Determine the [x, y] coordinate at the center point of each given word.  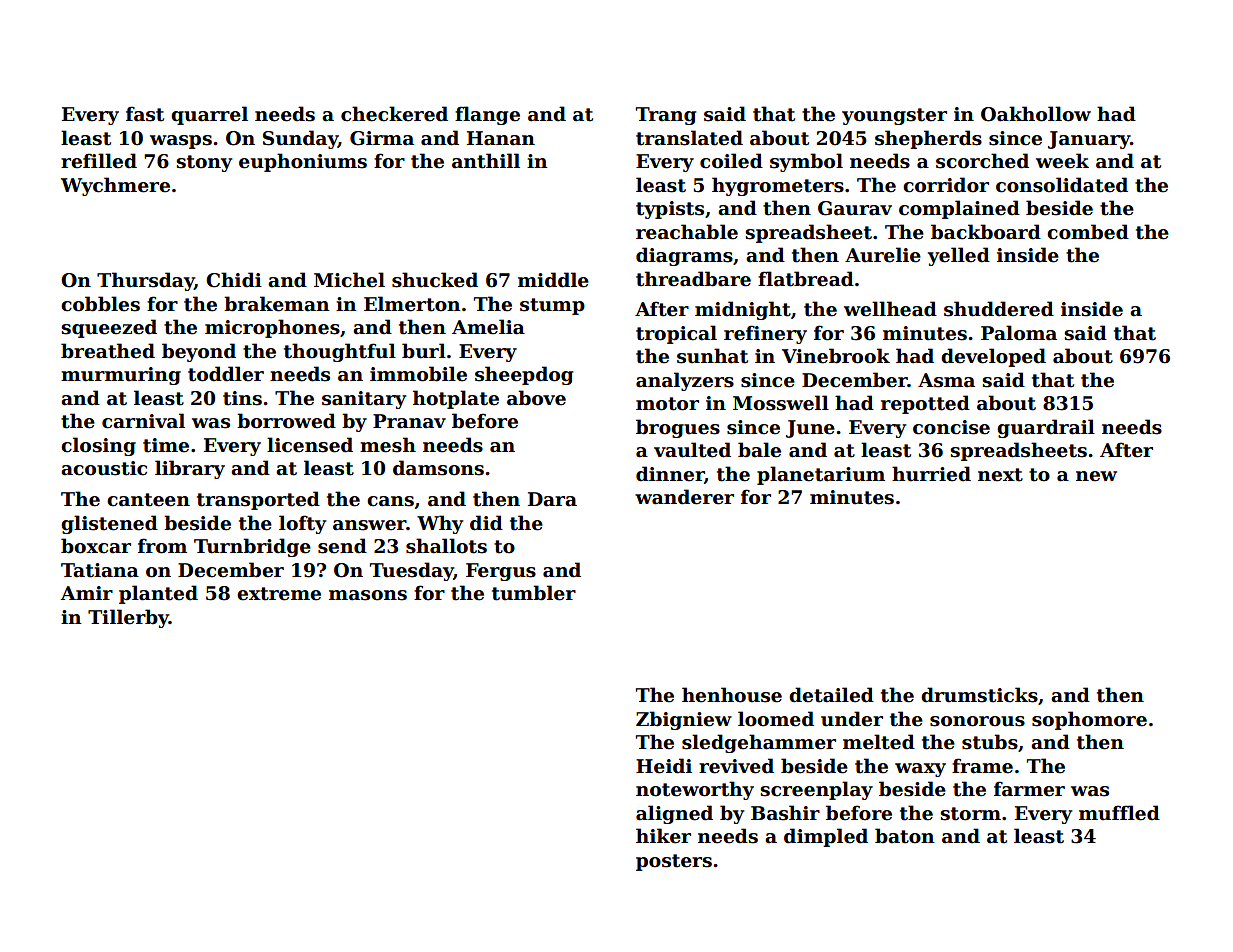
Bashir [785, 813]
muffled [1119, 813]
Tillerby [128, 618]
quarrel [209, 115]
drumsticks [979, 695]
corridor [946, 185]
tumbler [534, 593]
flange [487, 115]
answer [369, 525]
